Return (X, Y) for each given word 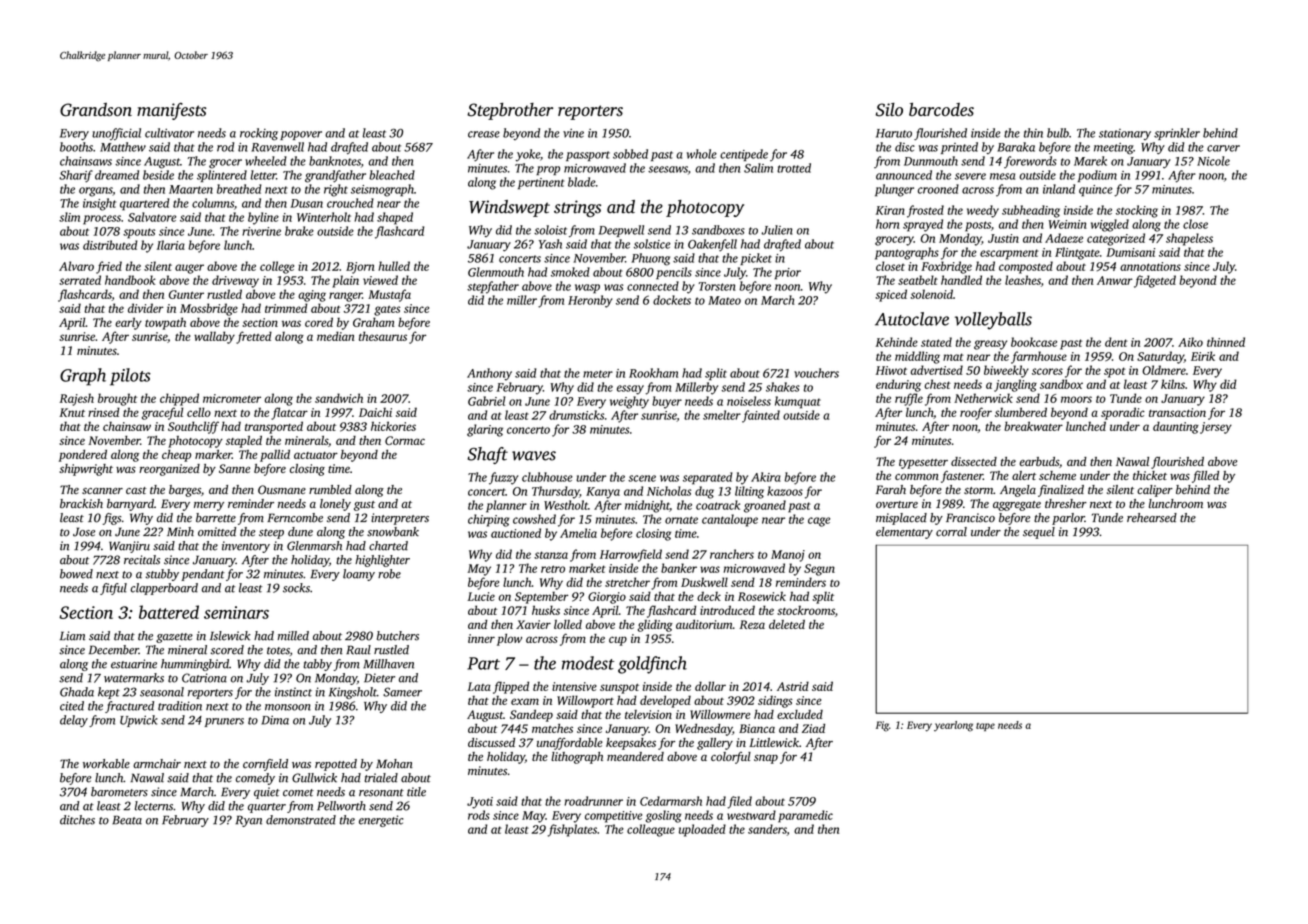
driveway (235, 281)
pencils (674, 273)
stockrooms (806, 610)
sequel (1039, 533)
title (416, 792)
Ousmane (282, 490)
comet (298, 793)
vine (573, 133)
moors (1076, 399)
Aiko (1190, 342)
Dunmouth (931, 161)
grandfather (335, 176)
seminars (236, 612)
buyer (667, 402)
